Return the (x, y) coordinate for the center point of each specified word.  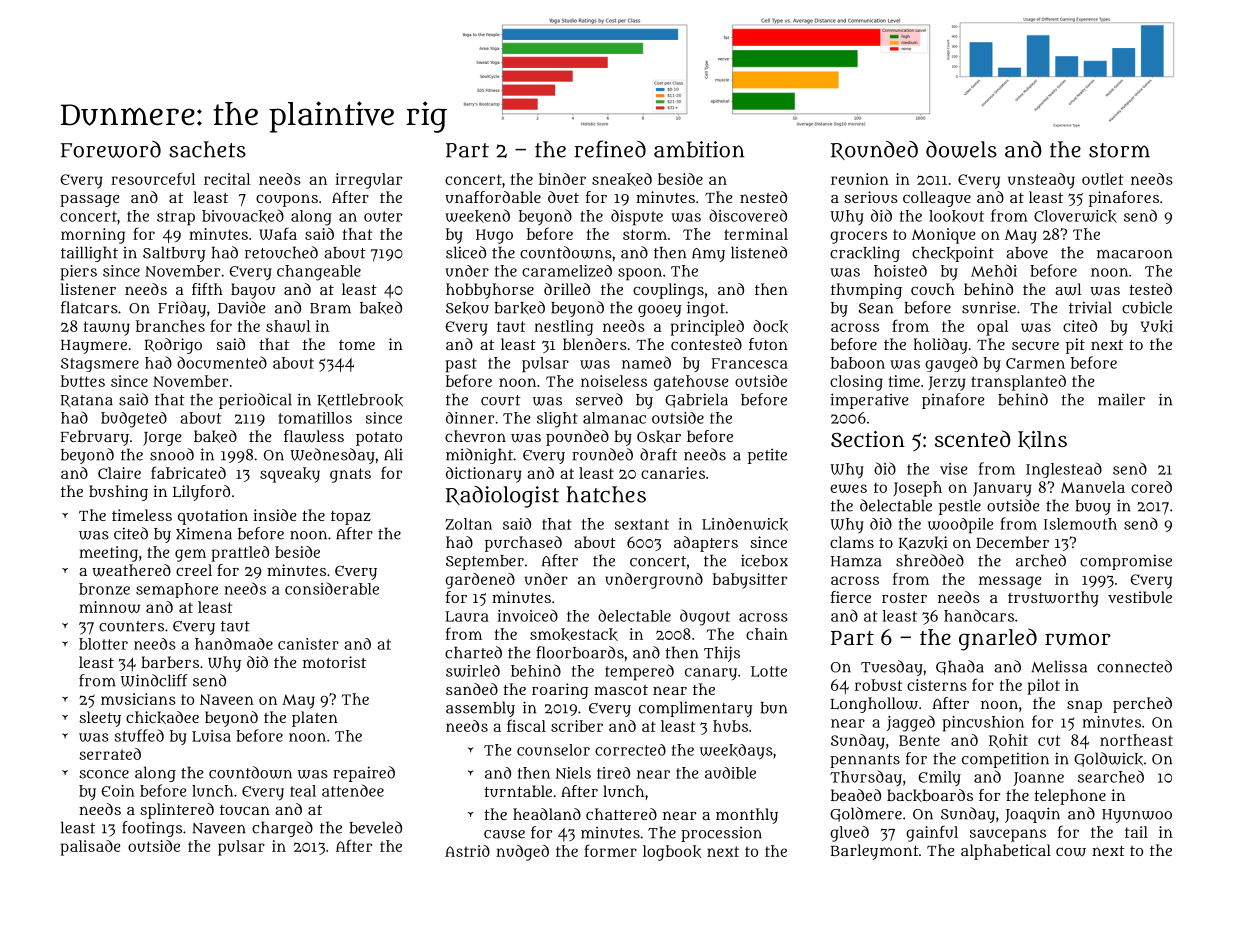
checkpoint (953, 254)
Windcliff (154, 680)
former (610, 850)
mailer (1121, 399)
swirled (473, 671)
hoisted (900, 271)
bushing (118, 493)
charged (282, 829)
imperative (869, 401)
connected (1134, 666)
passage (89, 201)
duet (563, 197)
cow (1071, 852)
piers (78, 273)
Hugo (494, 236)
